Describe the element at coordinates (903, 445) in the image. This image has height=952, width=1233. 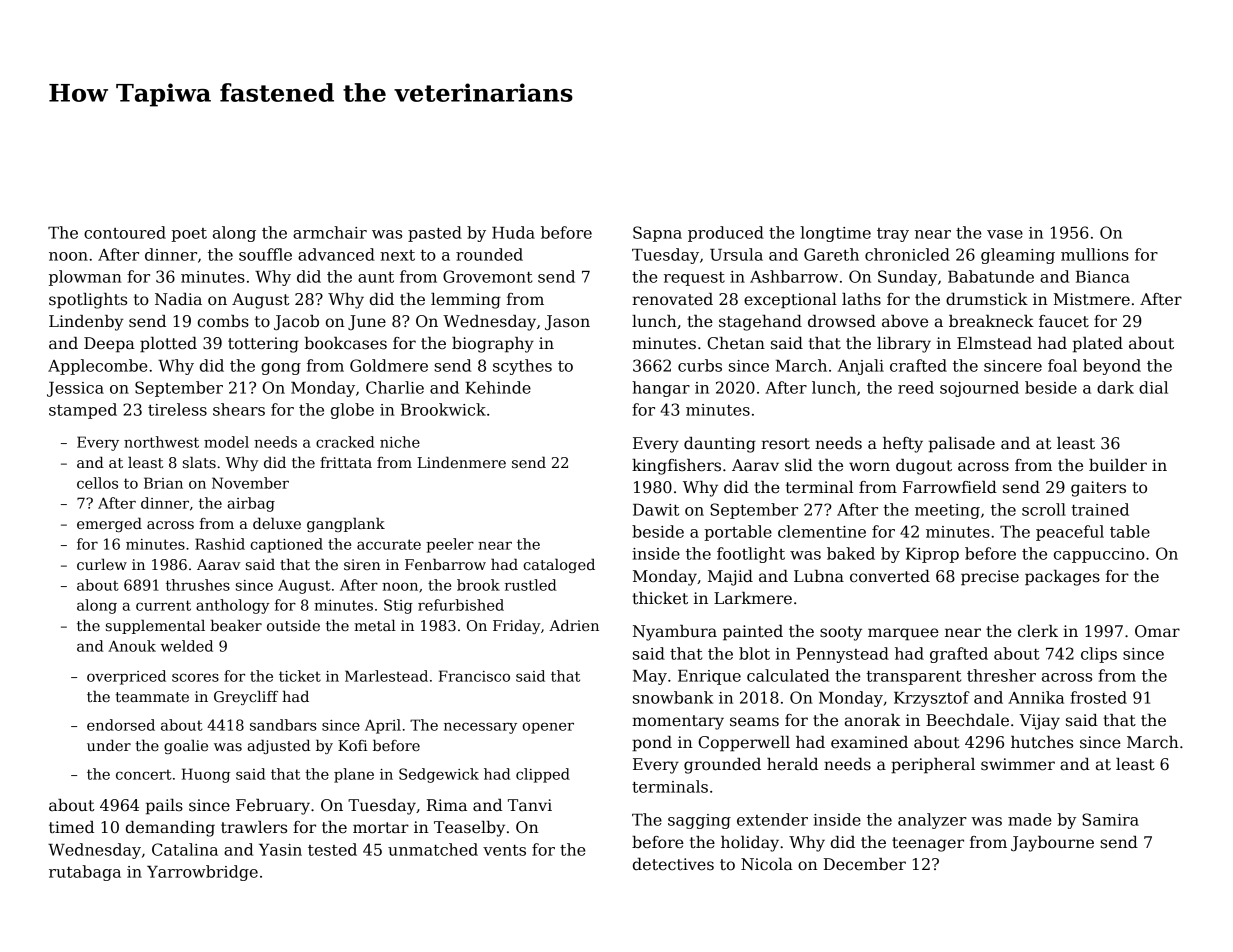
I see `hefty` at that location.
